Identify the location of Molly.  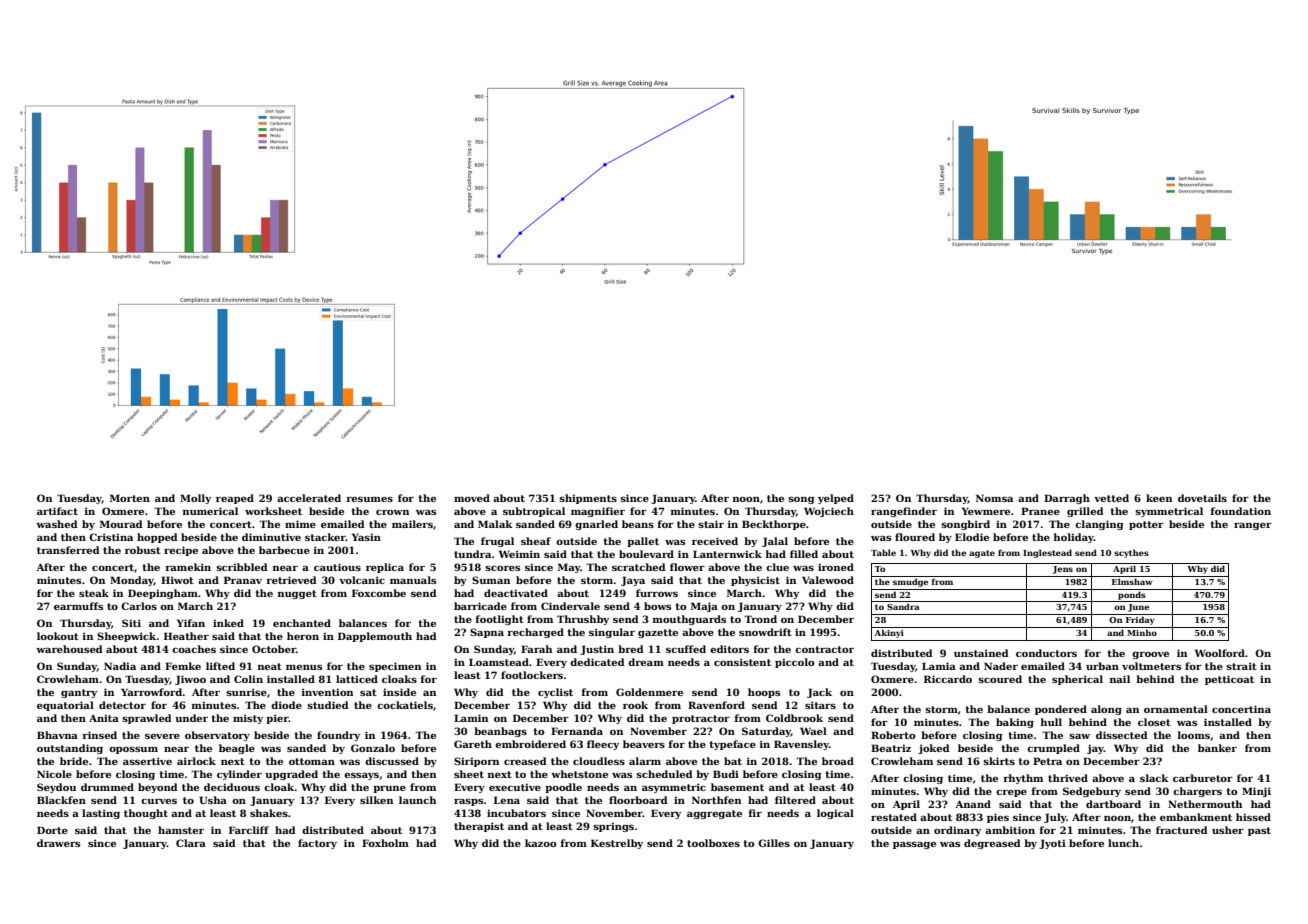
(195, 499).
